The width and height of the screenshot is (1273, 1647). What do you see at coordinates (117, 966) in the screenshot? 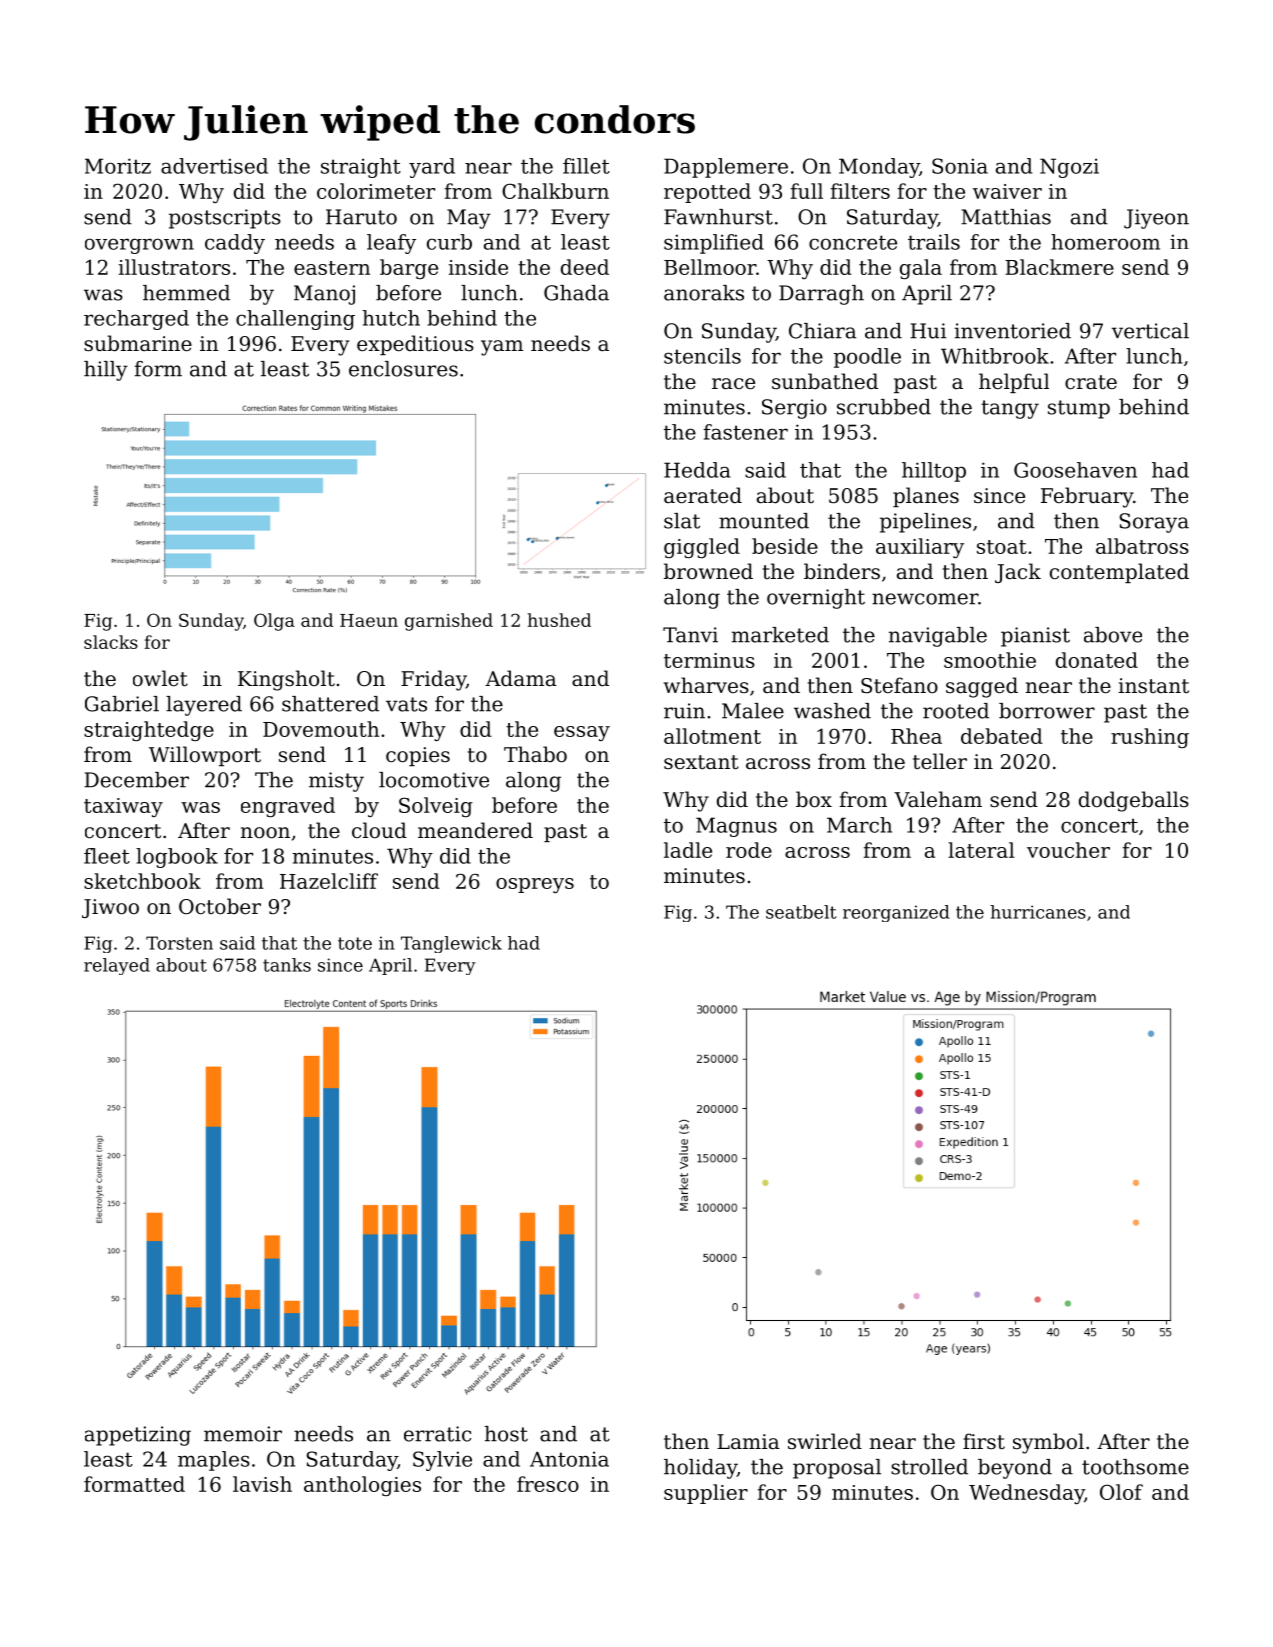
I see `relayed` at bounding box center [117, 966].
